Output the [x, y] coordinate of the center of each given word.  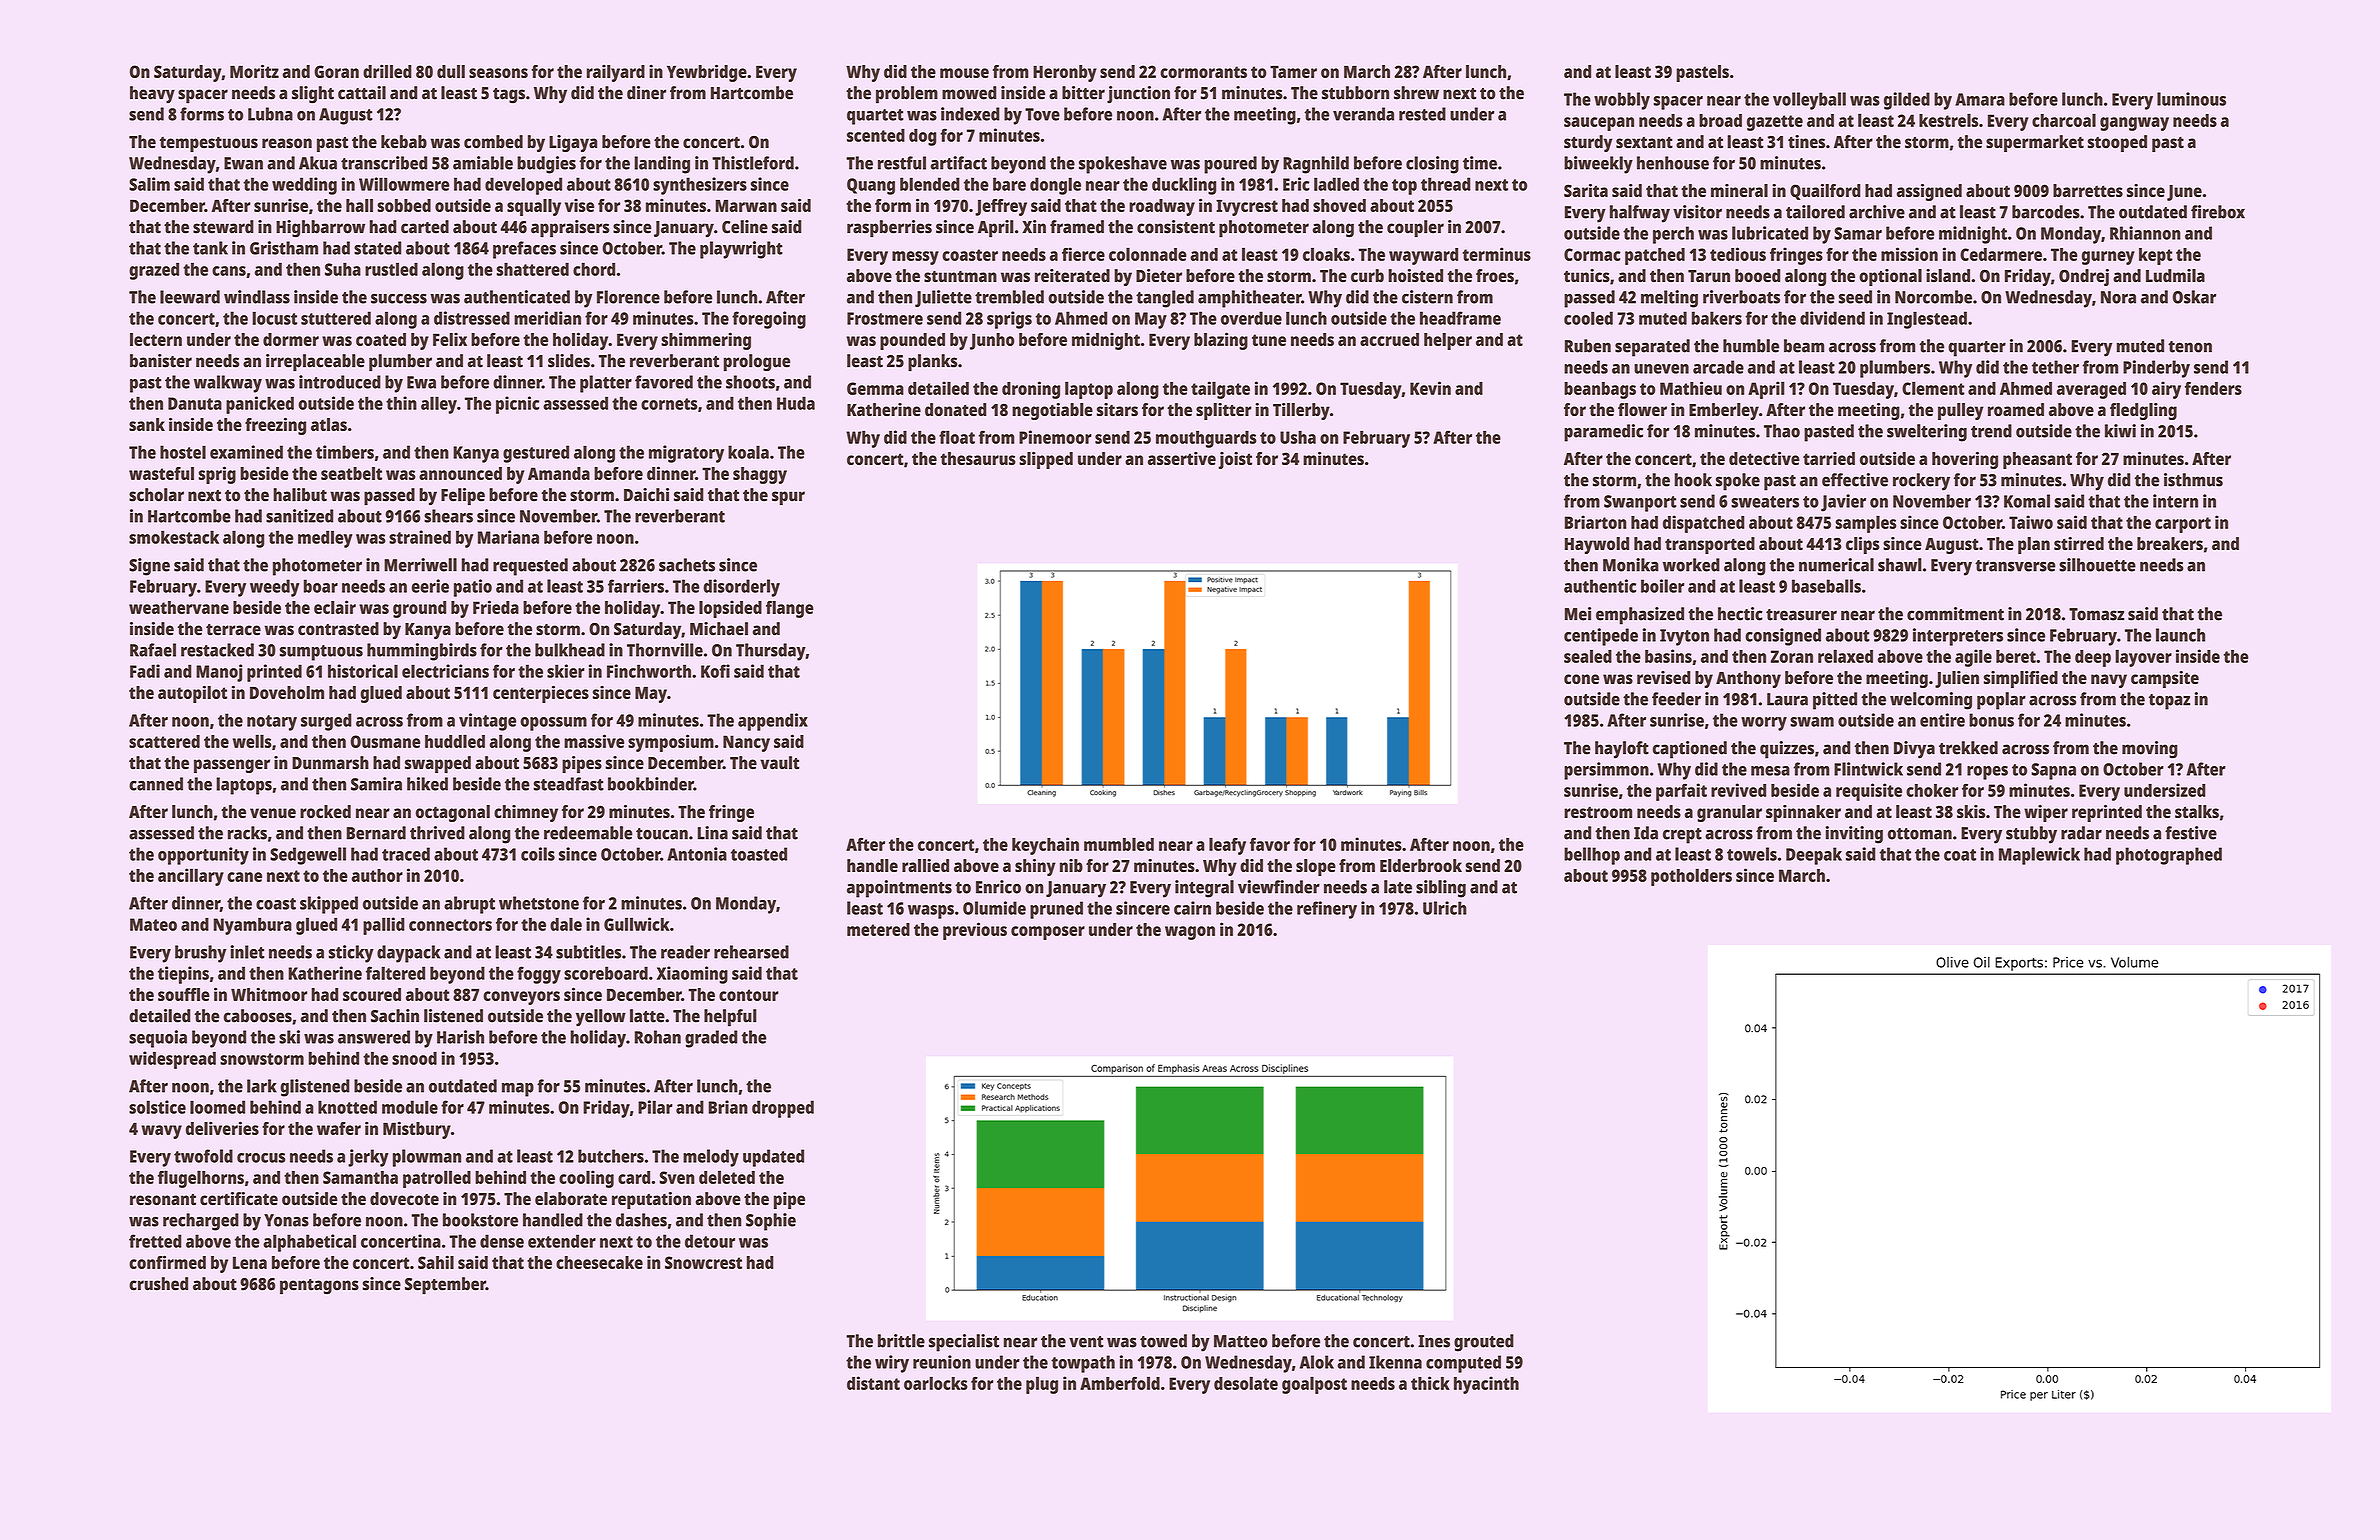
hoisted [1415, 276]
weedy [274, 588]
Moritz [254, 71]
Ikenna [1395, 1362]
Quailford [1825, 192]
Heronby [1065, 73]
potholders [1691, 877]
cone [1581, 679]
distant [873, 1383]
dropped [783, 1109]
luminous [2191, 99]
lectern [156, 339]
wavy [161, 1132]
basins [1668, 656]
